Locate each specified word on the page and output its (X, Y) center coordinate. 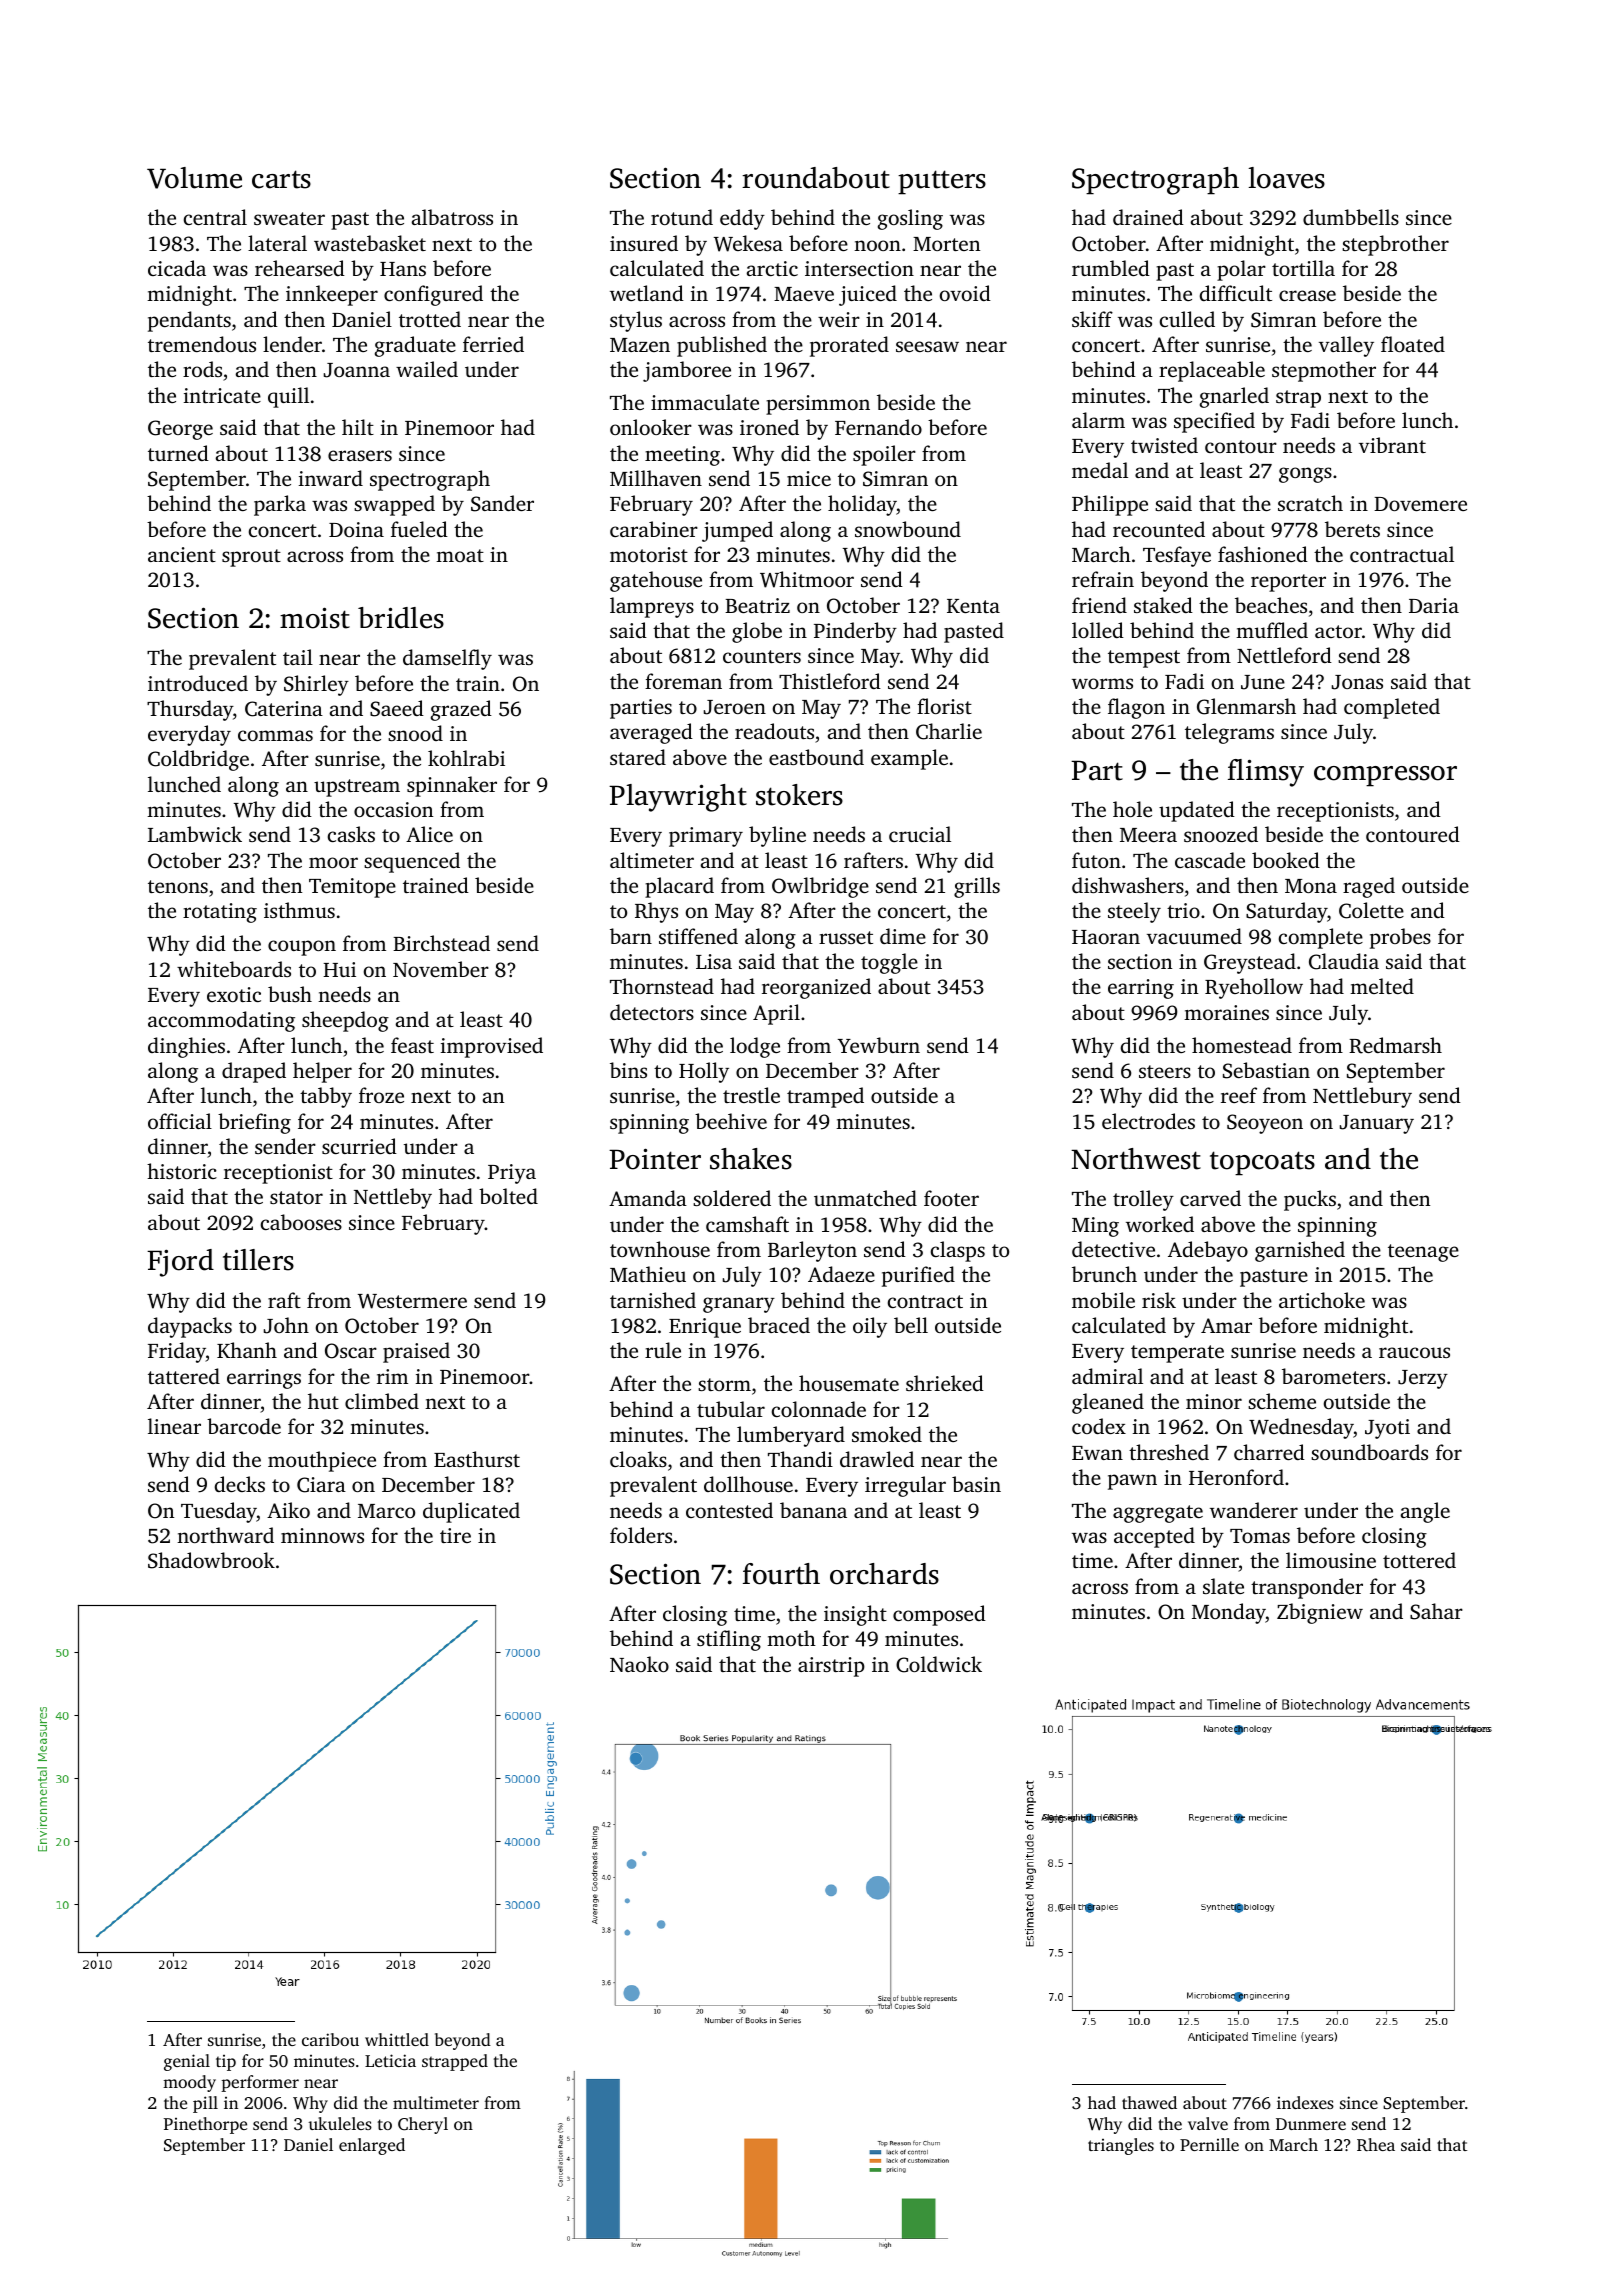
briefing (254, 1123)
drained (1148, 217)
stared (638, 757)
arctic (772, 268)
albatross (452, 217)
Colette (1371, 910)
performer (260, 2083)
